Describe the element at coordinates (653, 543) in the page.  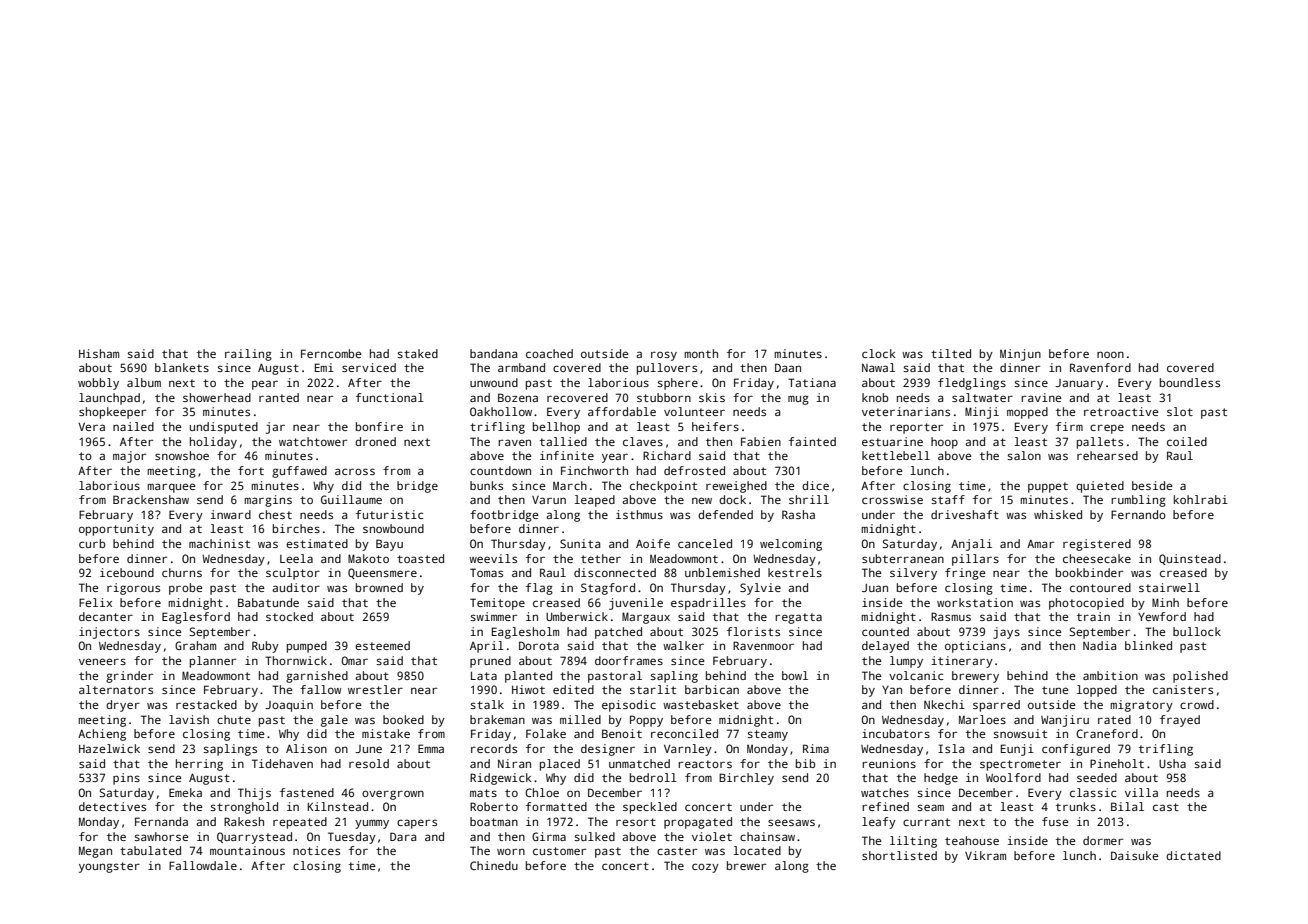
I see `Aoife` at that location.
